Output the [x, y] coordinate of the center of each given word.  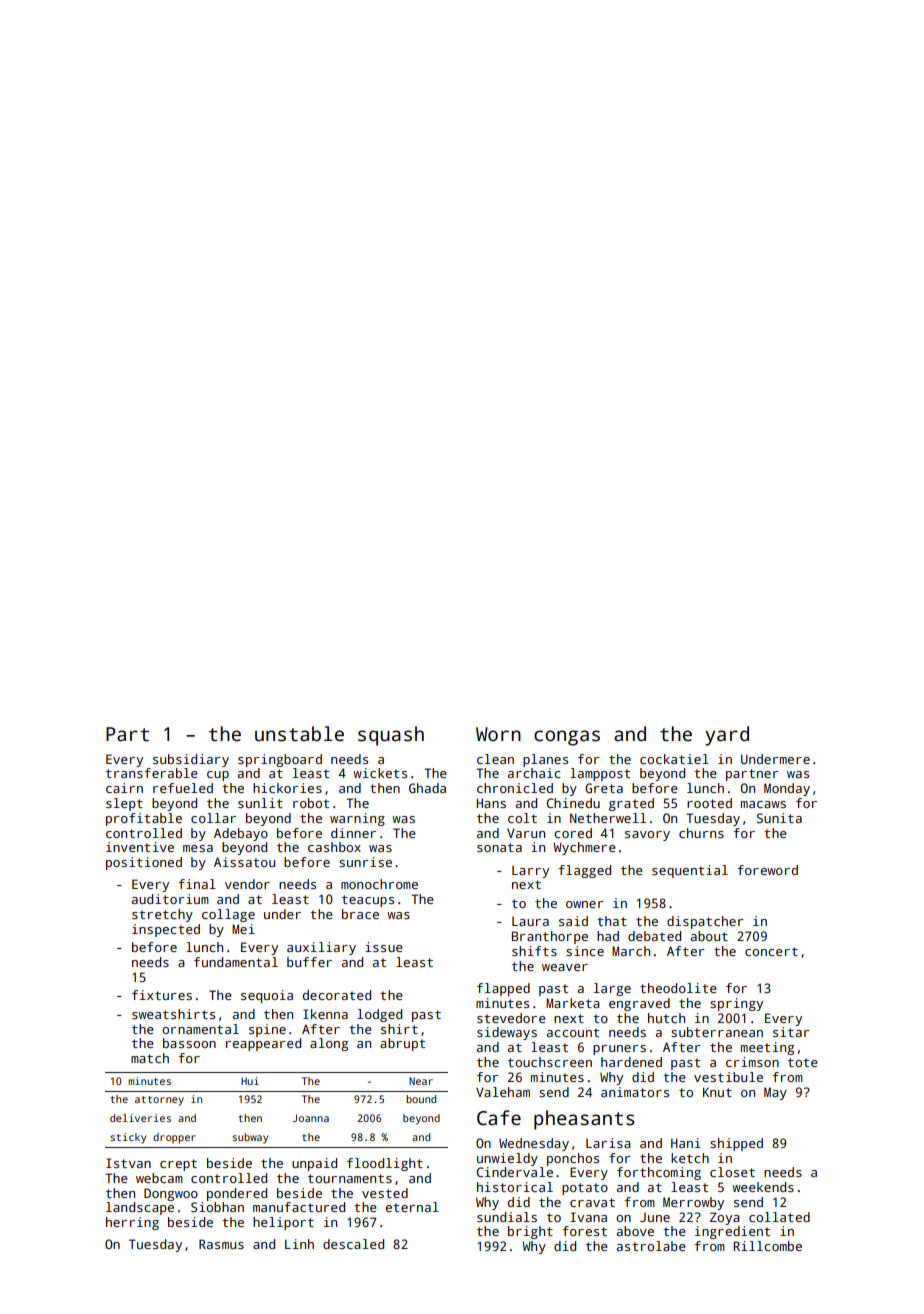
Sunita [779, 818]
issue [384, 947]
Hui [250, 1081]
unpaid [314, 1164]
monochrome [379, 884]
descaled [353, 1244]
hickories [287, 788]
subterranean [717, 1032]
